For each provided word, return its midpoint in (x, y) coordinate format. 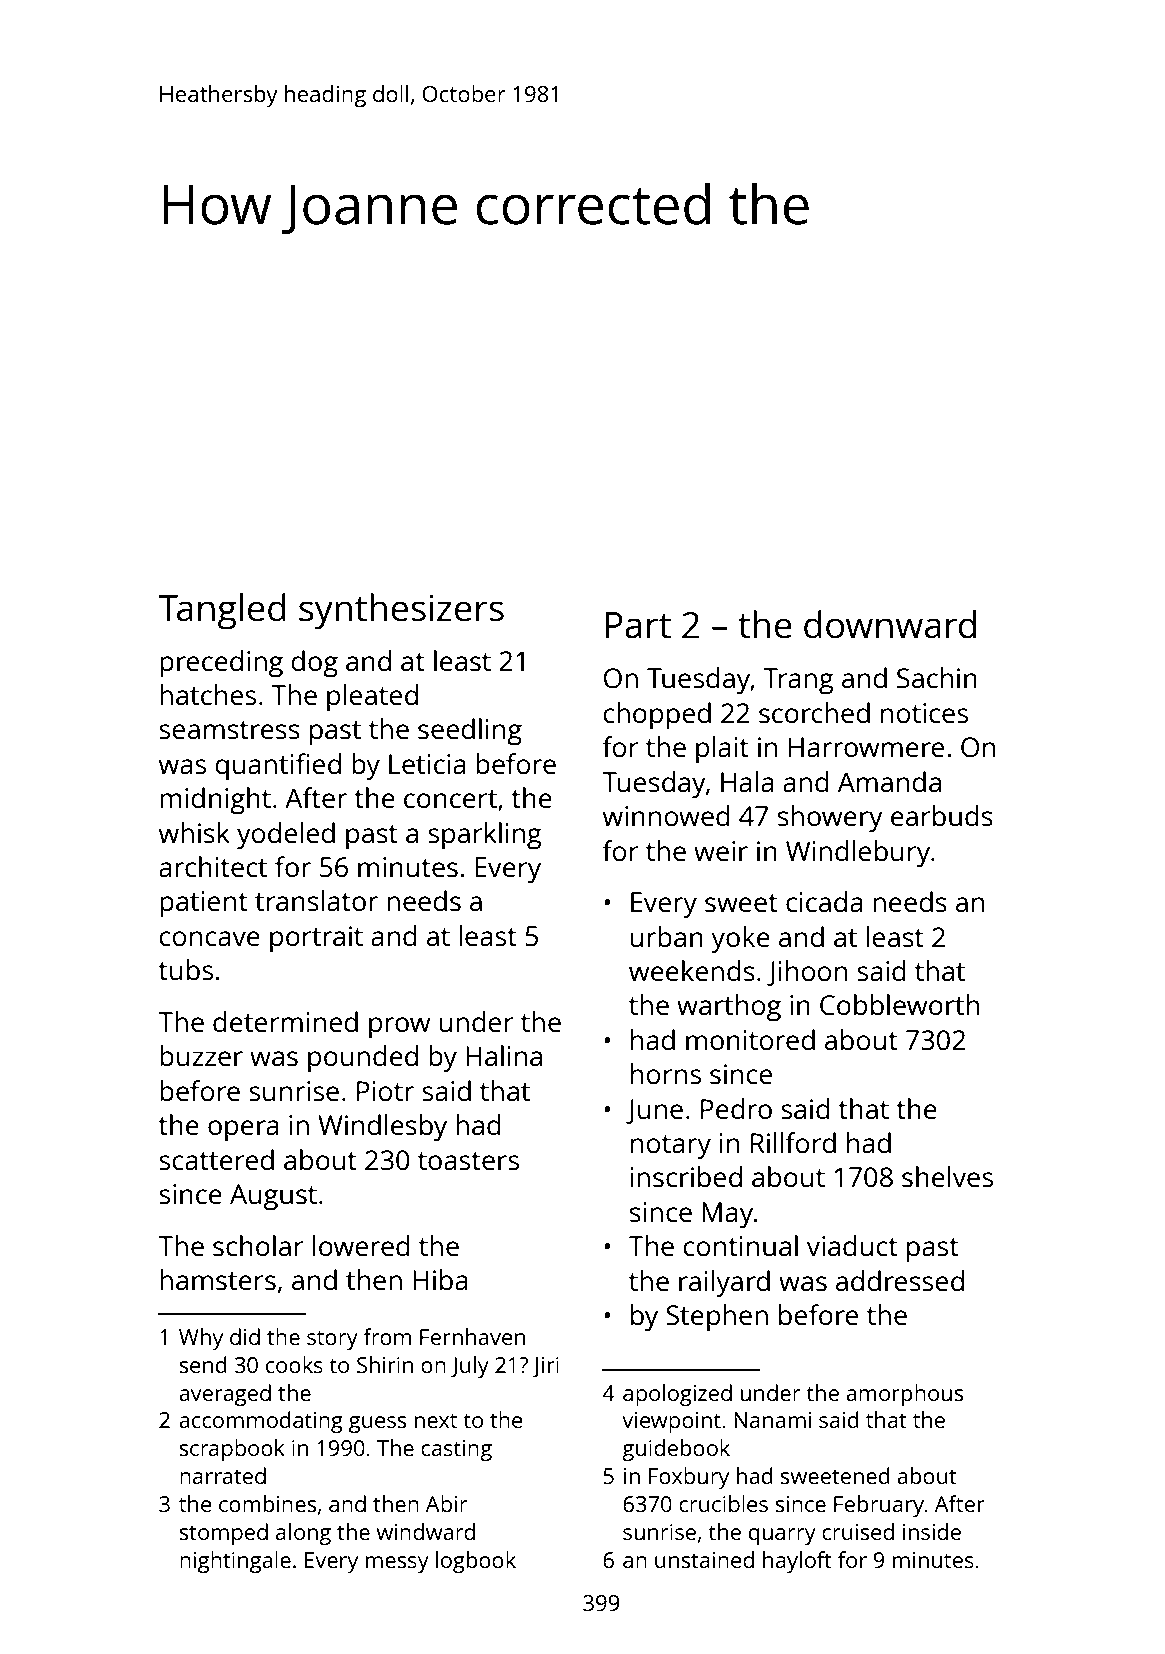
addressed (900, 1280)
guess (377, 1424)
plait (722, 750)
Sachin (937, 677)
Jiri (545, 1367)
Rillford (793, 1142)
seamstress (229, 730)
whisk (194, 832)
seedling (470, 732)
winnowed (666, 815)
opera (243, 1131)
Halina (504, 1055)
